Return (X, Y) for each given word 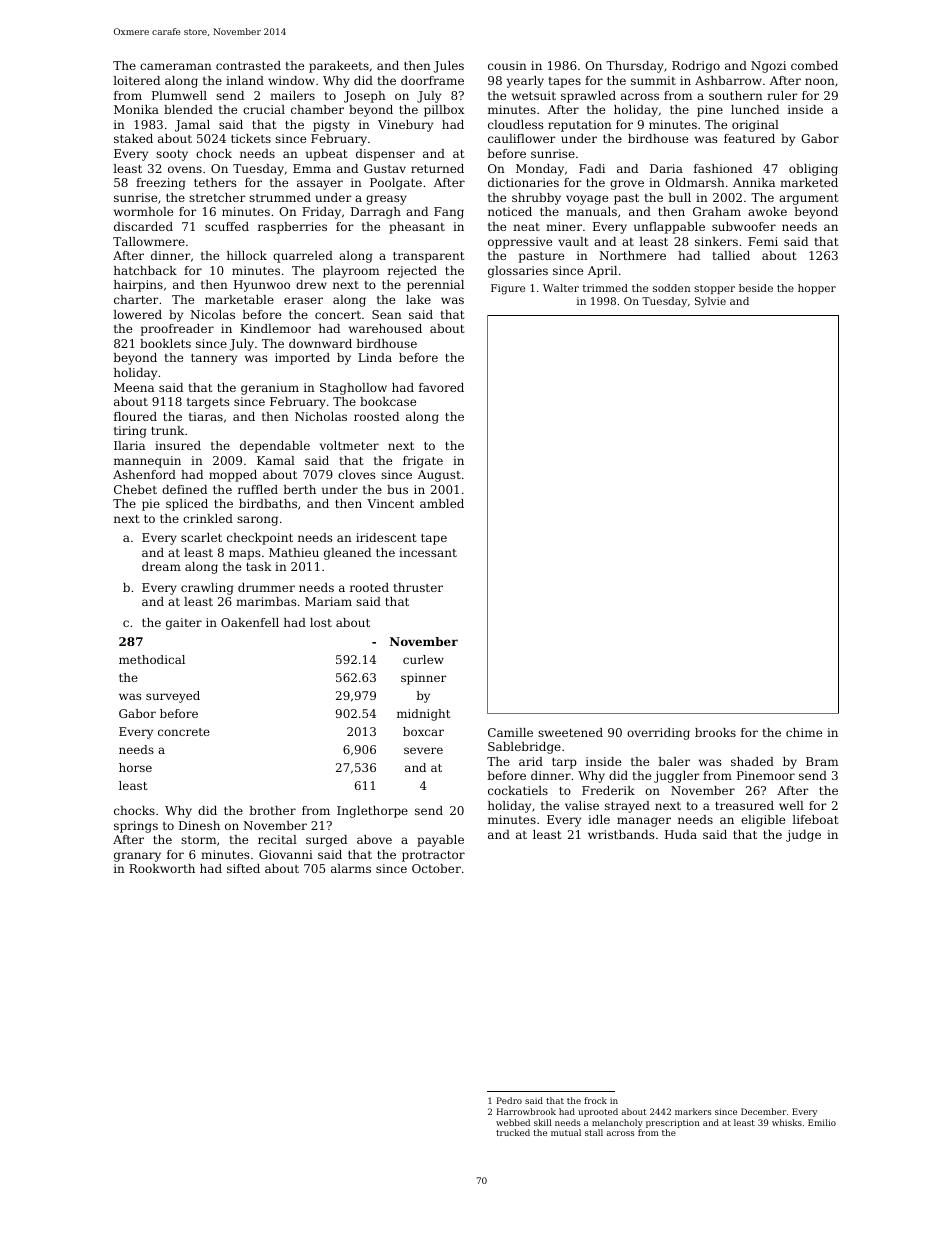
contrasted (248, 65)
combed (814, 65)
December (763, 1111)
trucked (513, 1132)
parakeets (339, 67)
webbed (513, 1122)
